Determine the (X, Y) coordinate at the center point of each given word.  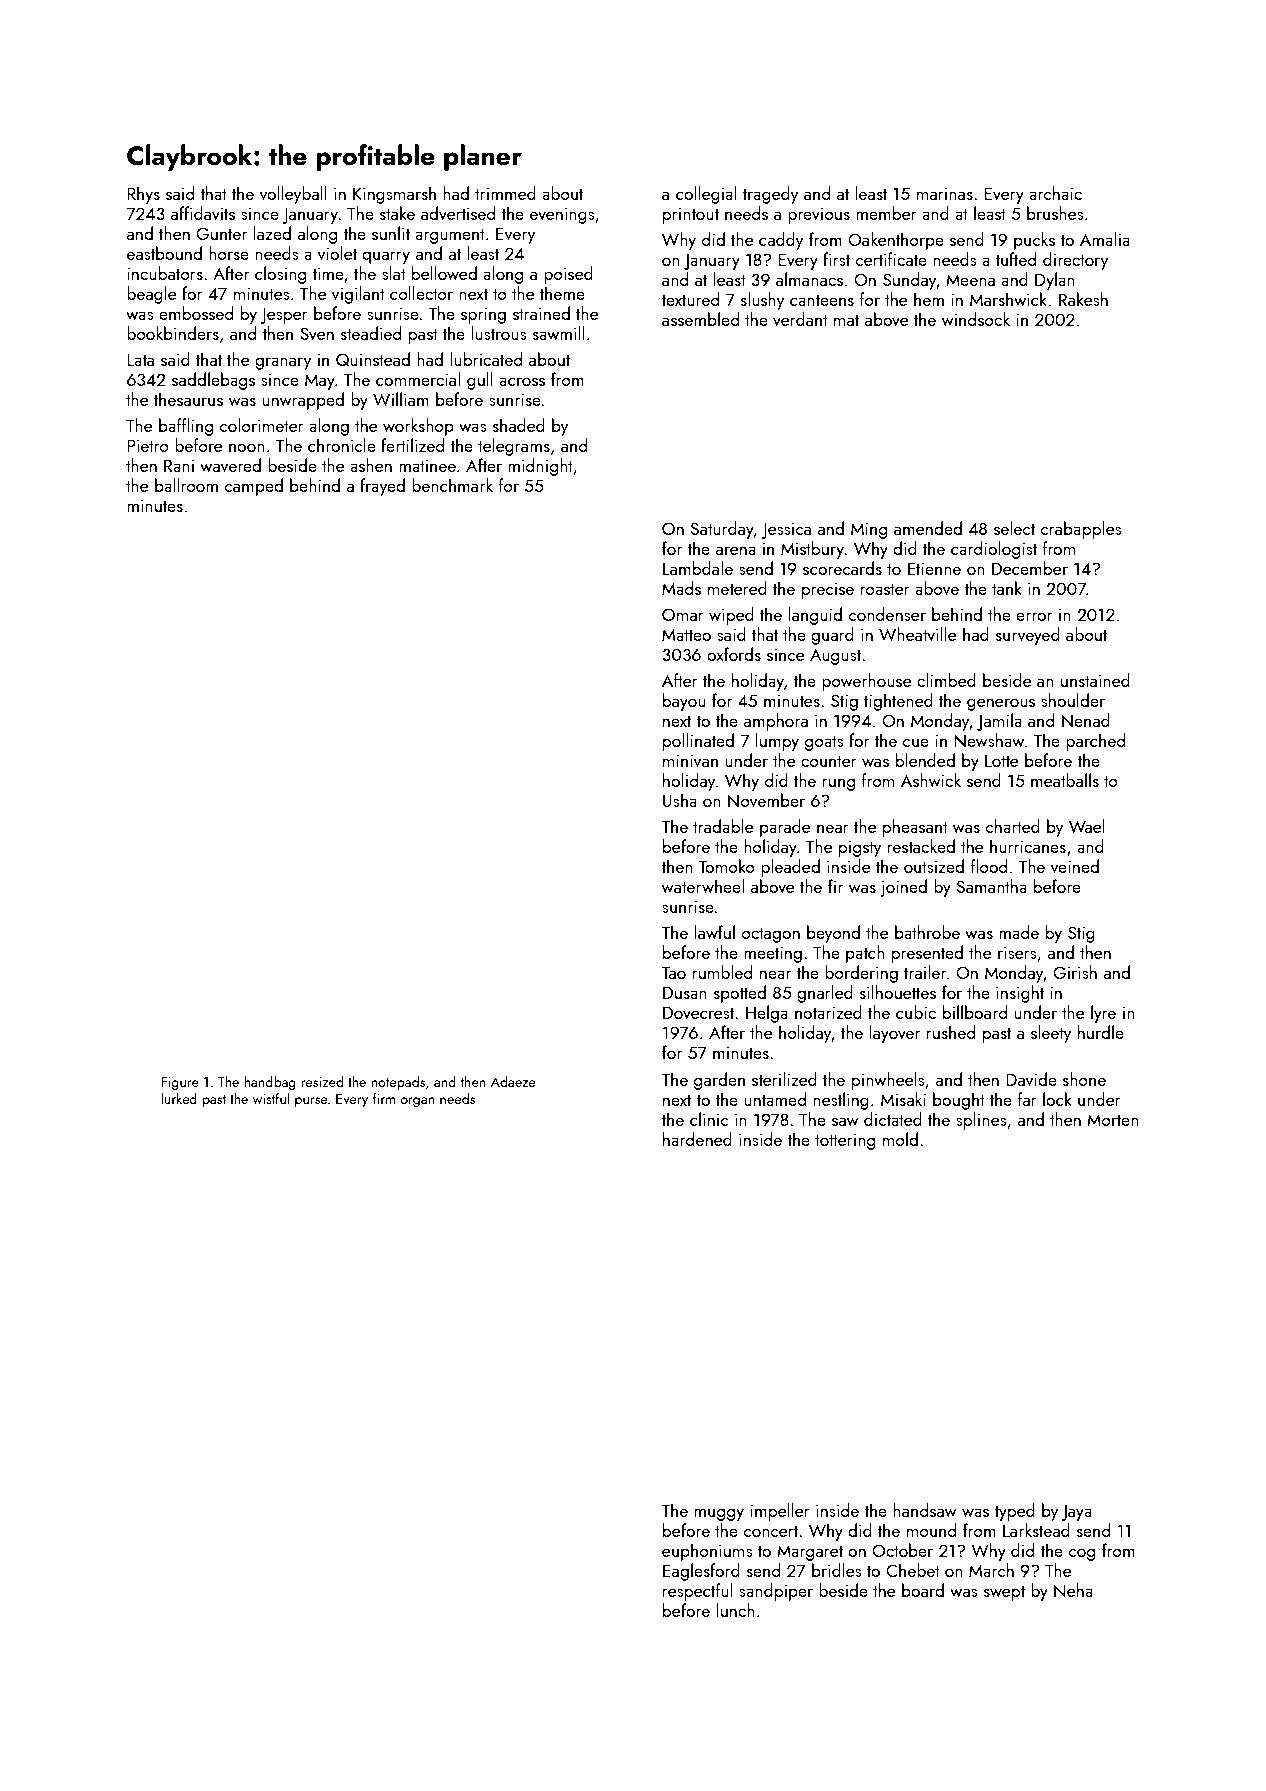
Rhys (143, 195)
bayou (684, 702)
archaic (1055, 193)
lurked (179, 1098)
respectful (698, 1592)
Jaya (1077, 1512)
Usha (680, 800)
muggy (719, 1514)
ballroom (186, 485)
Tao (673, 972)
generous (1001, 704)
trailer (925, 972)
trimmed (505, 193)
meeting (773, 954)
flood (989, 866)
